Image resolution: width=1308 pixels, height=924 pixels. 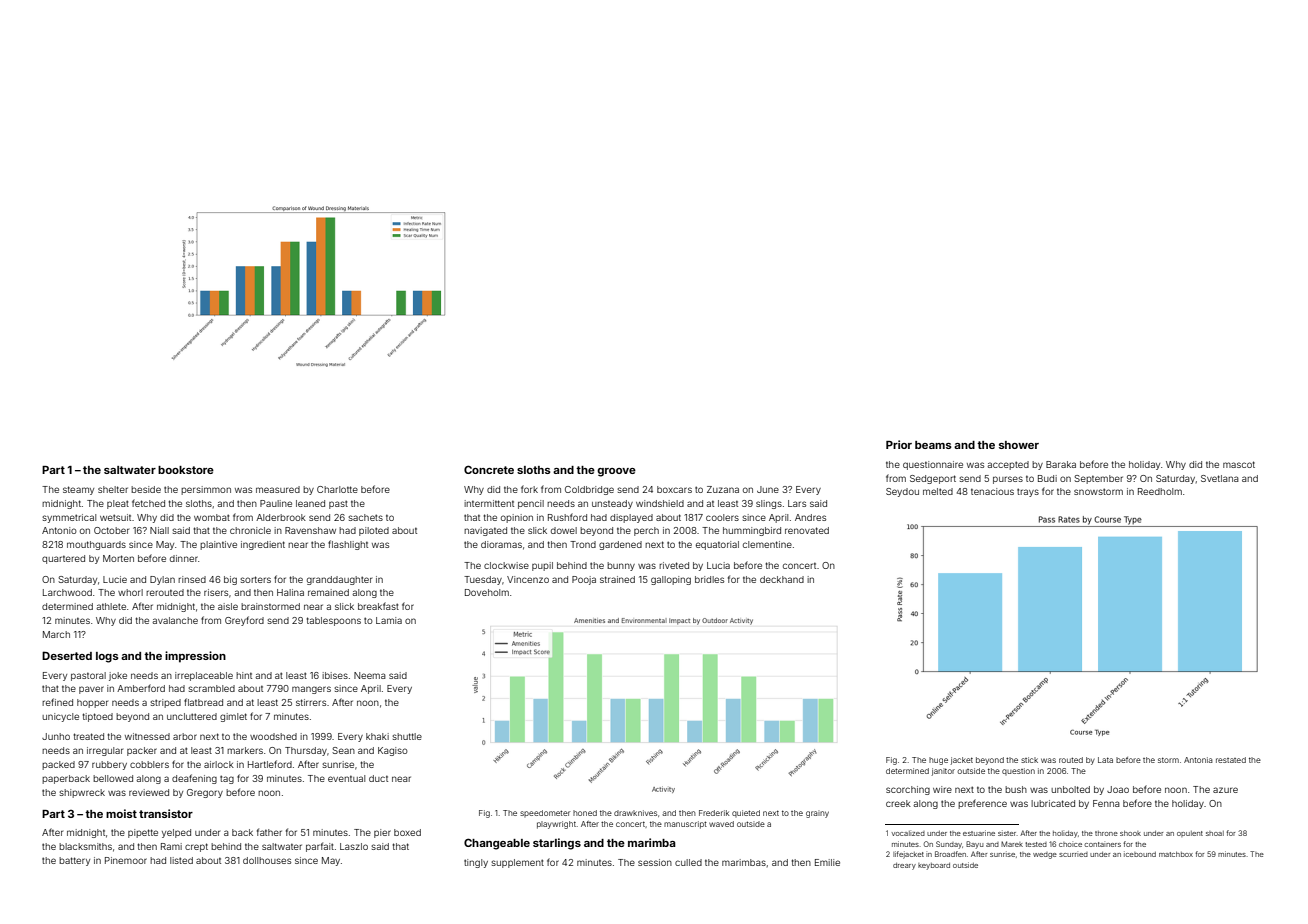 What do you see at coordinates (723, 489) in the screenshot?
I see `Zuzana` at bounding box center [723, 489].
